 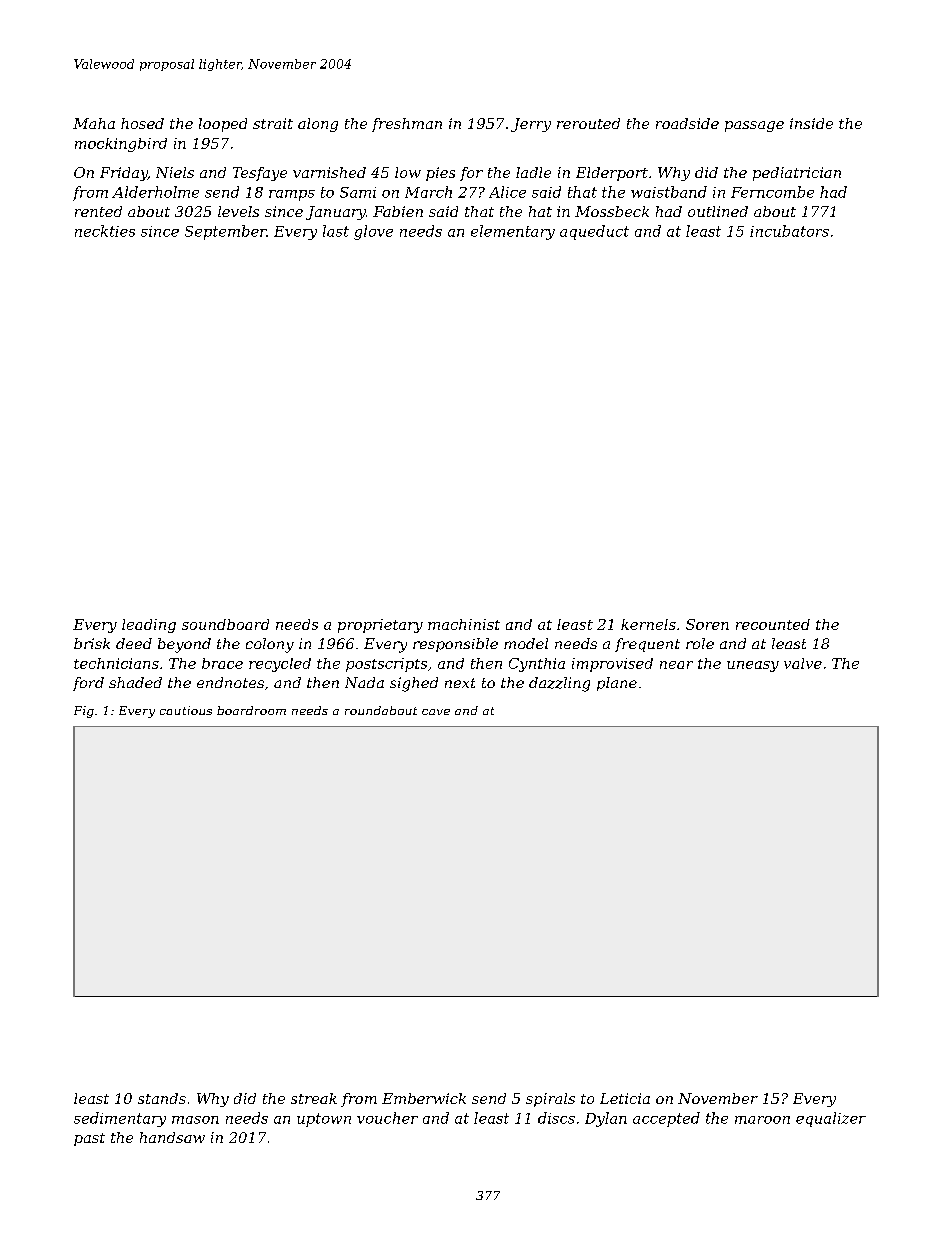 I want to click on spirals, so click(x=550, y=1100).
